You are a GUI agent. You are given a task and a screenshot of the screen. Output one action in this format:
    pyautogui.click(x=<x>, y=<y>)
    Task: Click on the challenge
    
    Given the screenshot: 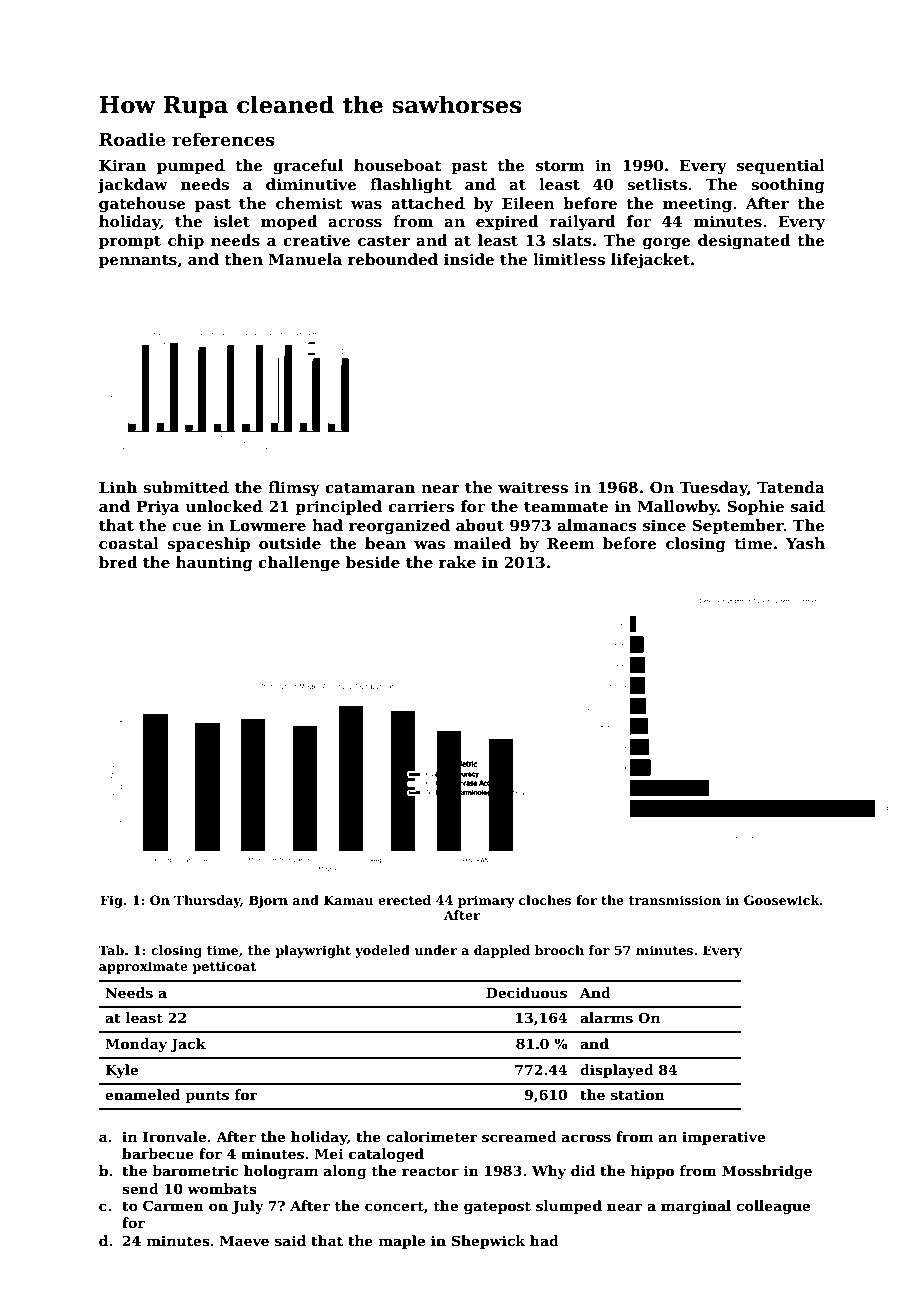 What is the action you would take?
    pyautogui.click(x=299, y=564)
